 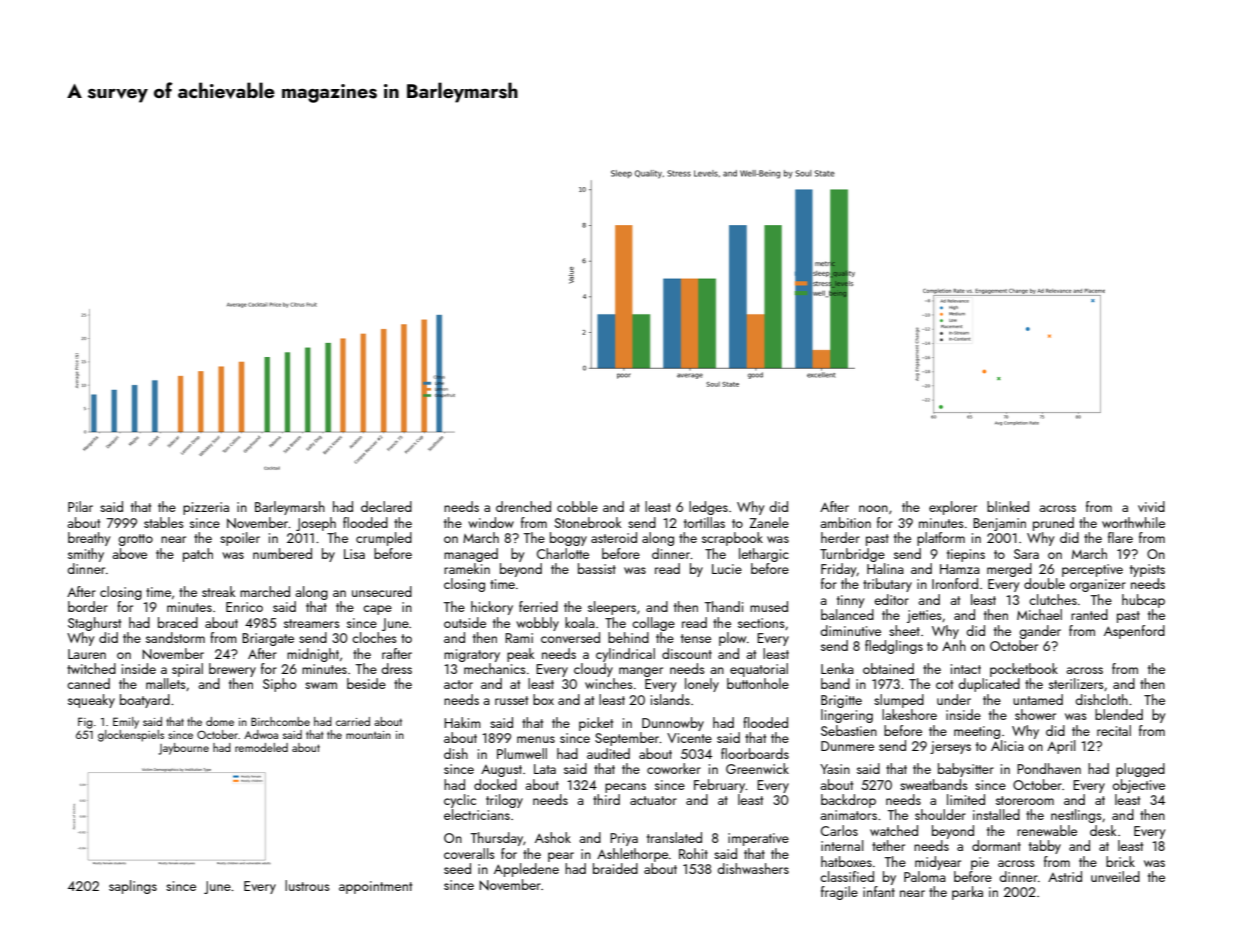 What do you see at coordinates (206, 508) in the screenshot?
I see `pizzeria` at bounding box center [206, 508].
